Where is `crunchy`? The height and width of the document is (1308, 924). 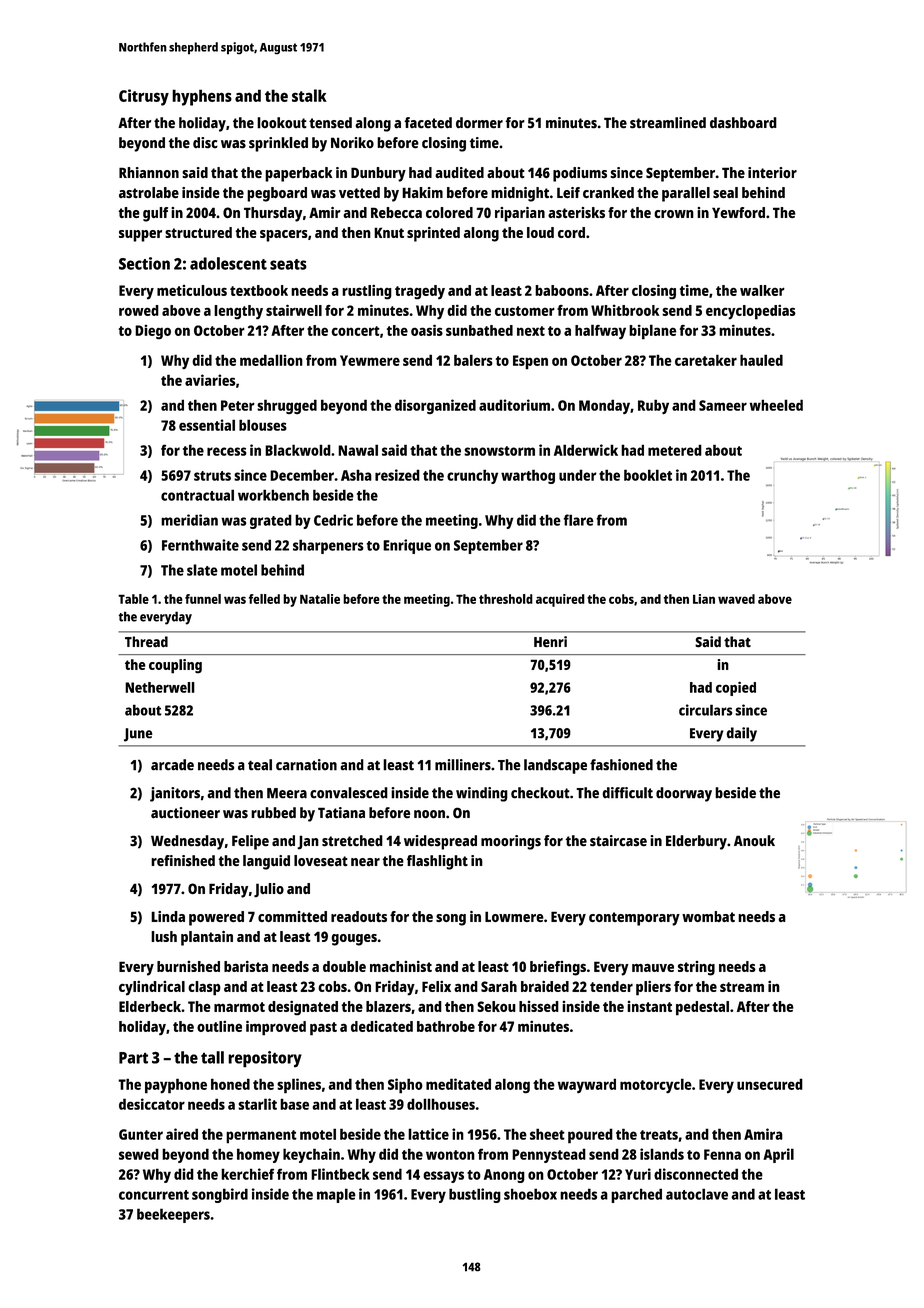 crunchy is located at coordinates (472, 476).
